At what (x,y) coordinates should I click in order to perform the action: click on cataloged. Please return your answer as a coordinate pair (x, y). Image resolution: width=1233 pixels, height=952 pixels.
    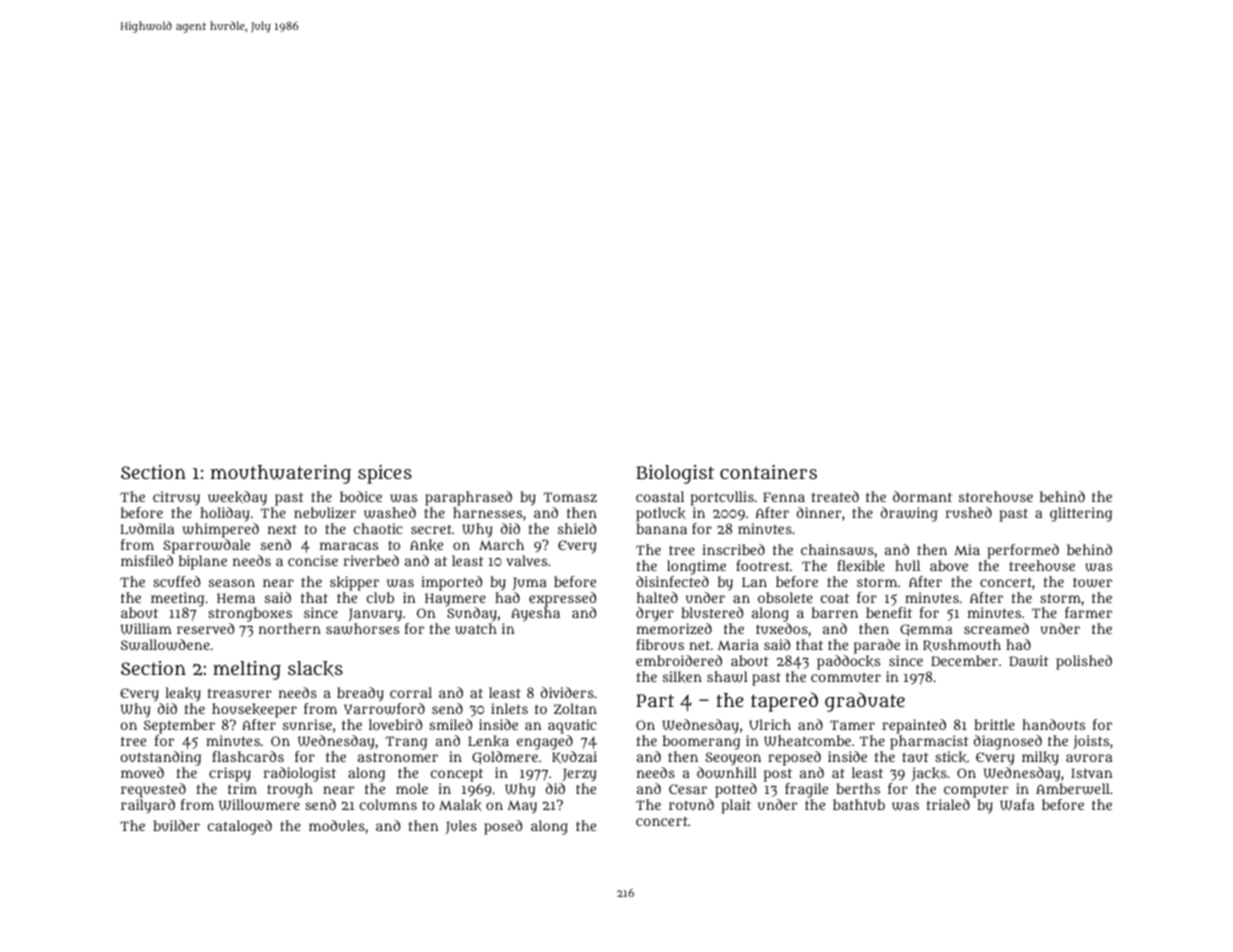
    Looking at the image, I should click on (240, 827).
